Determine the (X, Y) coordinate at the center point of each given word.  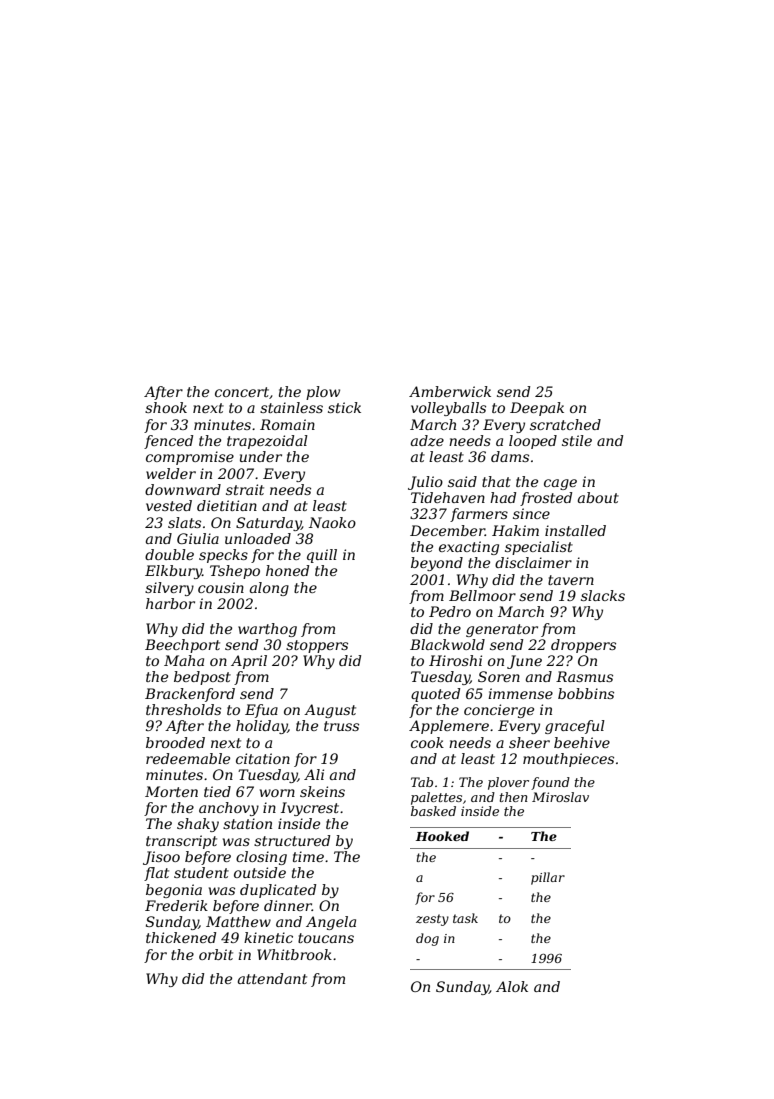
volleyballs (448, 409)
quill (322, 556)
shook (166, 407)
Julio (425, 483)
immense (520, 693)
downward (183, 489)
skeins (322, 791)
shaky (198, 825)
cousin (221, 587)
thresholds (183, 709)
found (550, 783)
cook (427, 742)
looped (533, 442)
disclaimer (533, 562)
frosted (546, 499)
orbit (216, 954)
